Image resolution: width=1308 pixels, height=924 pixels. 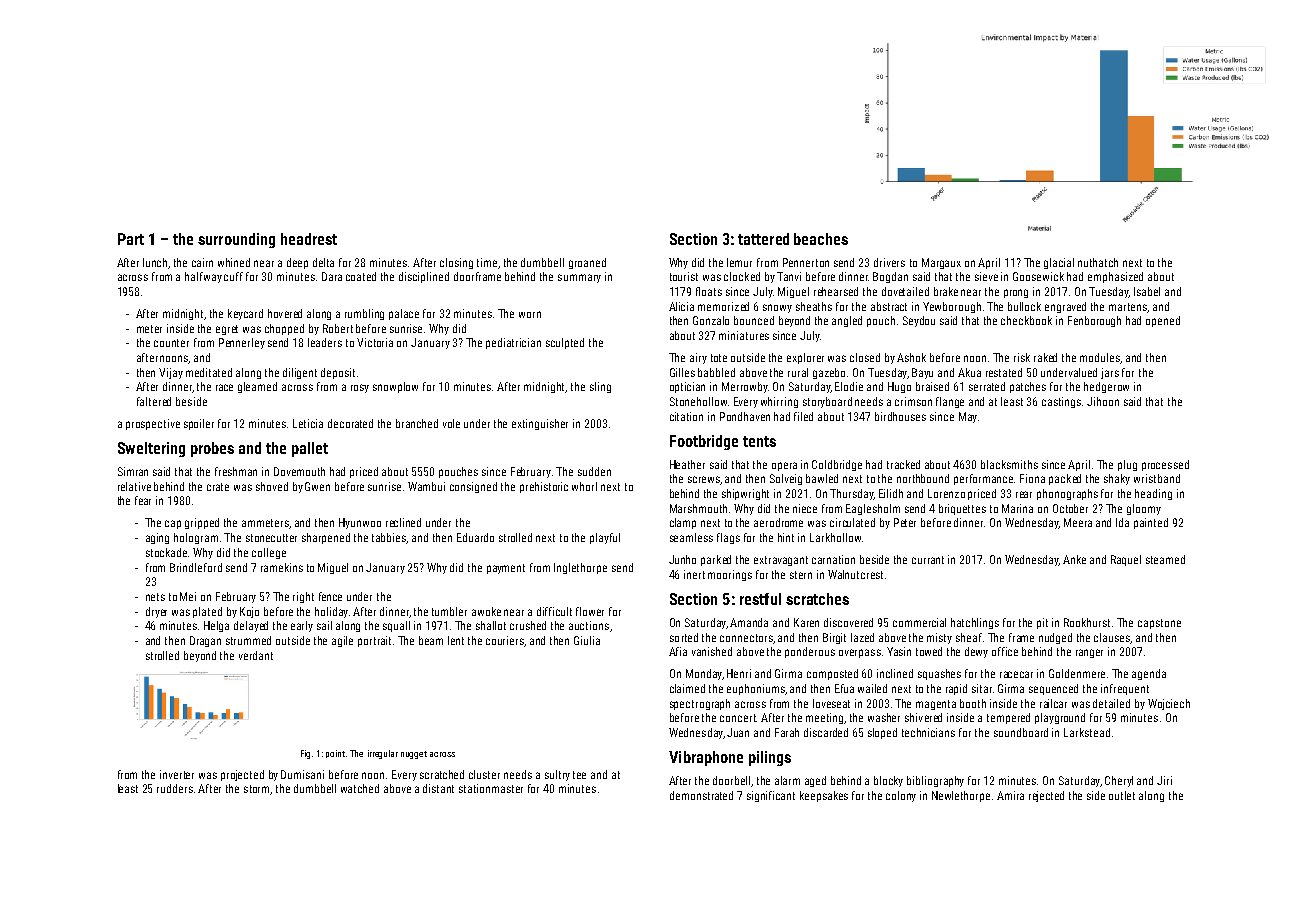 I want to click on claimed, so click(x=687, y=688).
